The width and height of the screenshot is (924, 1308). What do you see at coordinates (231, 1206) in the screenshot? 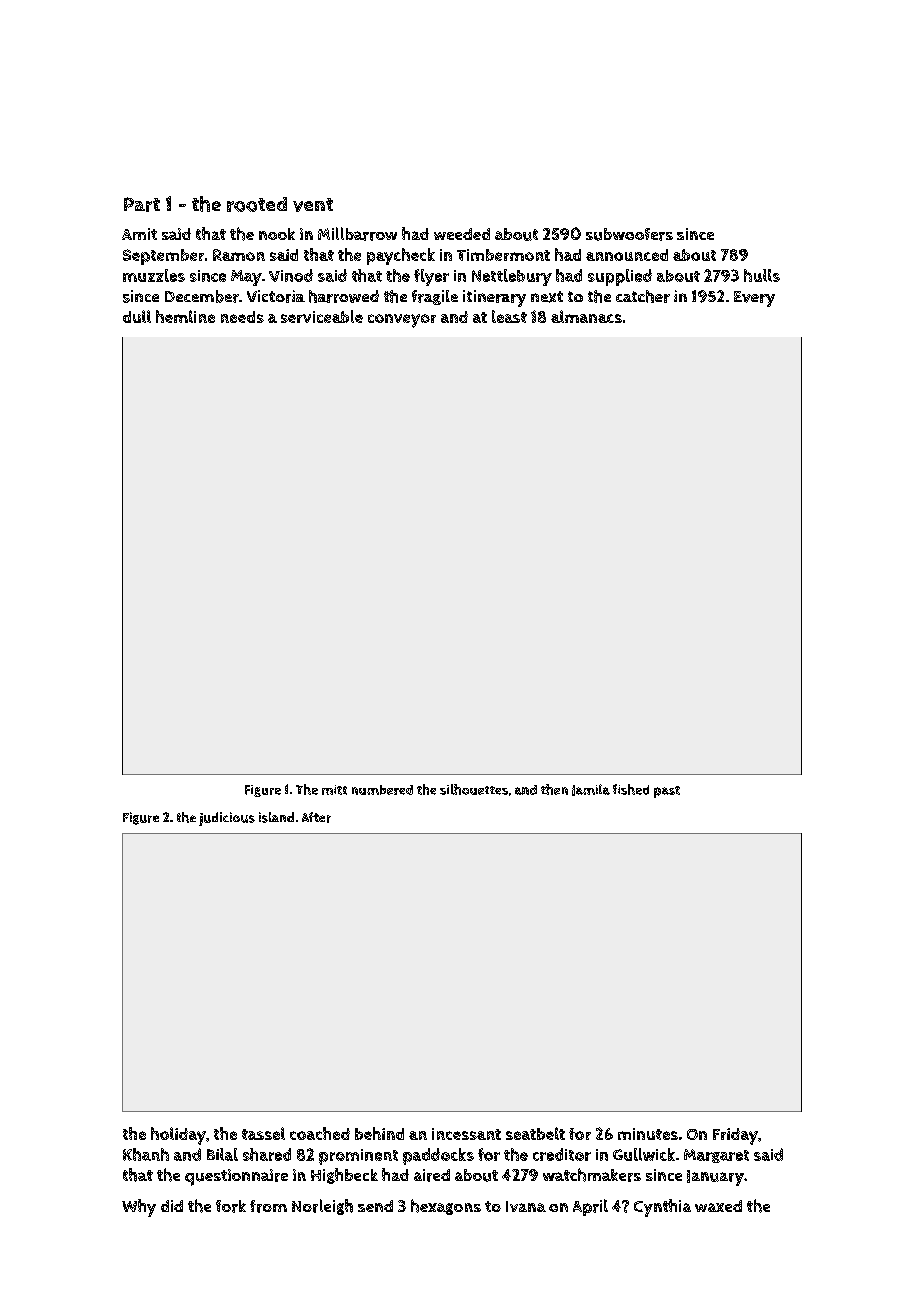
I see `fork` at bounding box center [231, 1206].
